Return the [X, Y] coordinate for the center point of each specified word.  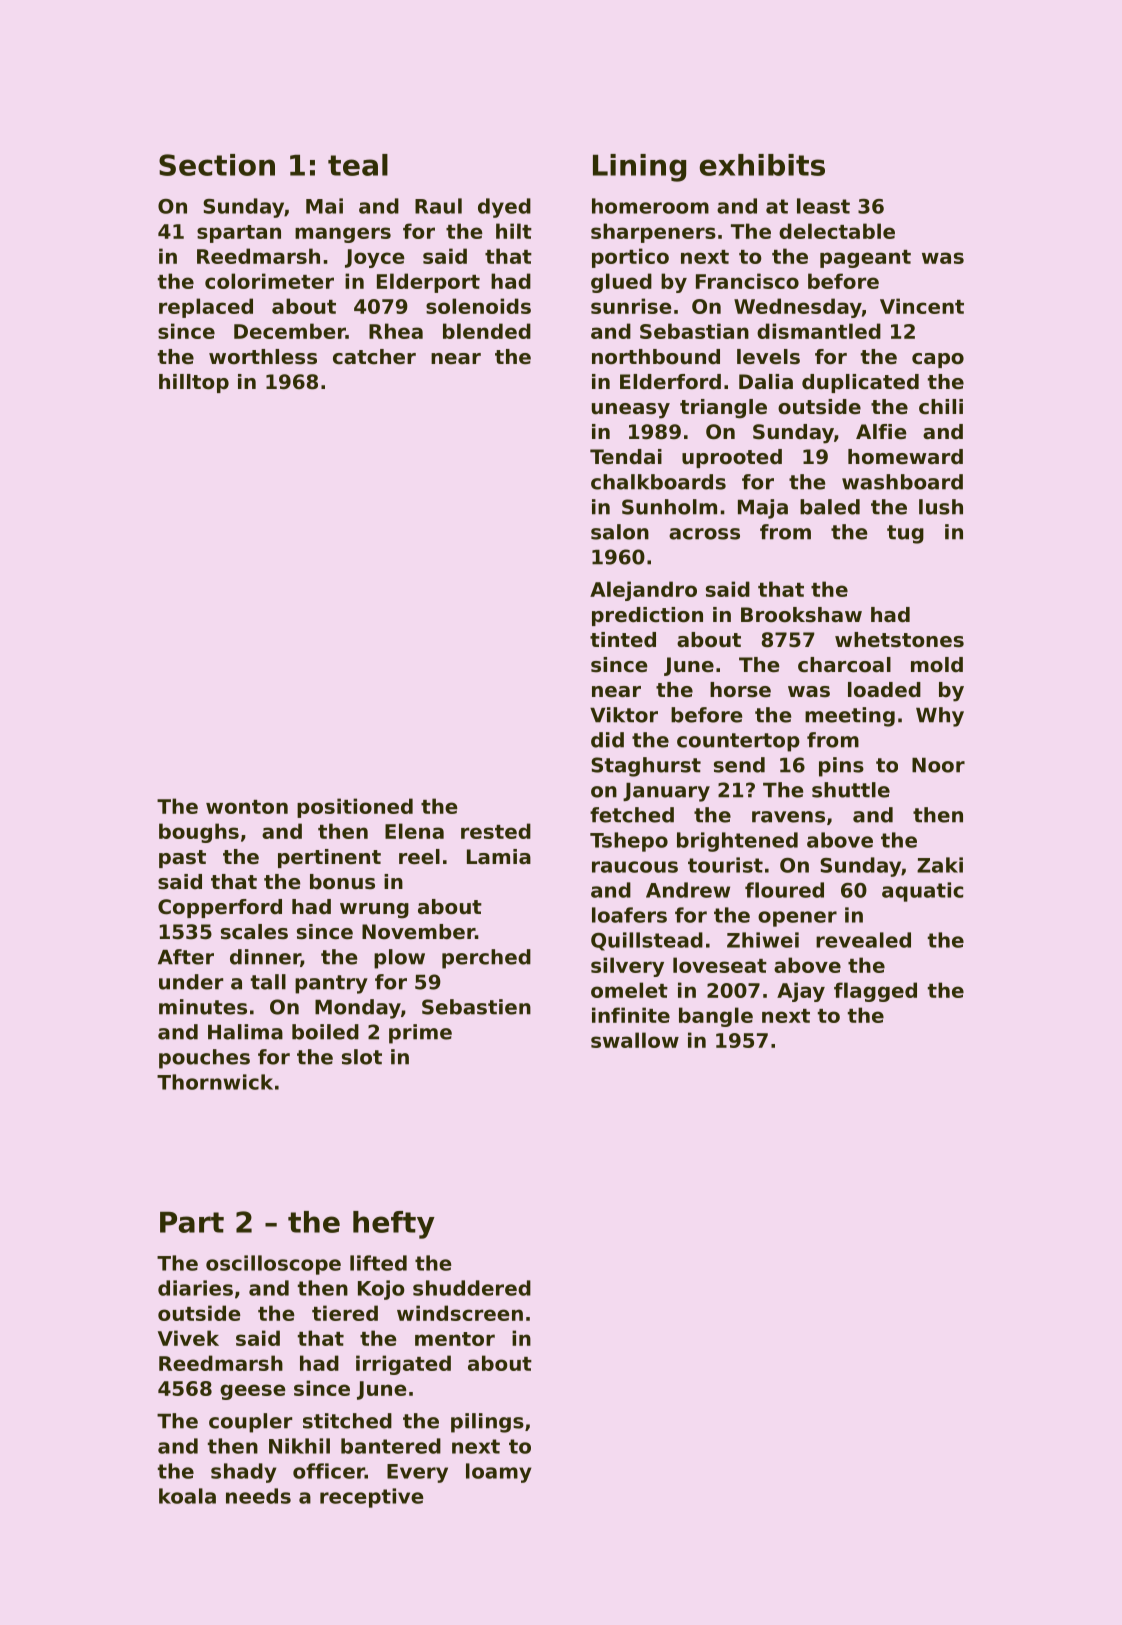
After [186, 957]
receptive [372, 1498]
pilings [487, 1423]
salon [620, 532]
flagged [875, 992]
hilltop [194, 383]
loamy [499, 1473]
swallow [635, 1040]
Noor [938, 765]
